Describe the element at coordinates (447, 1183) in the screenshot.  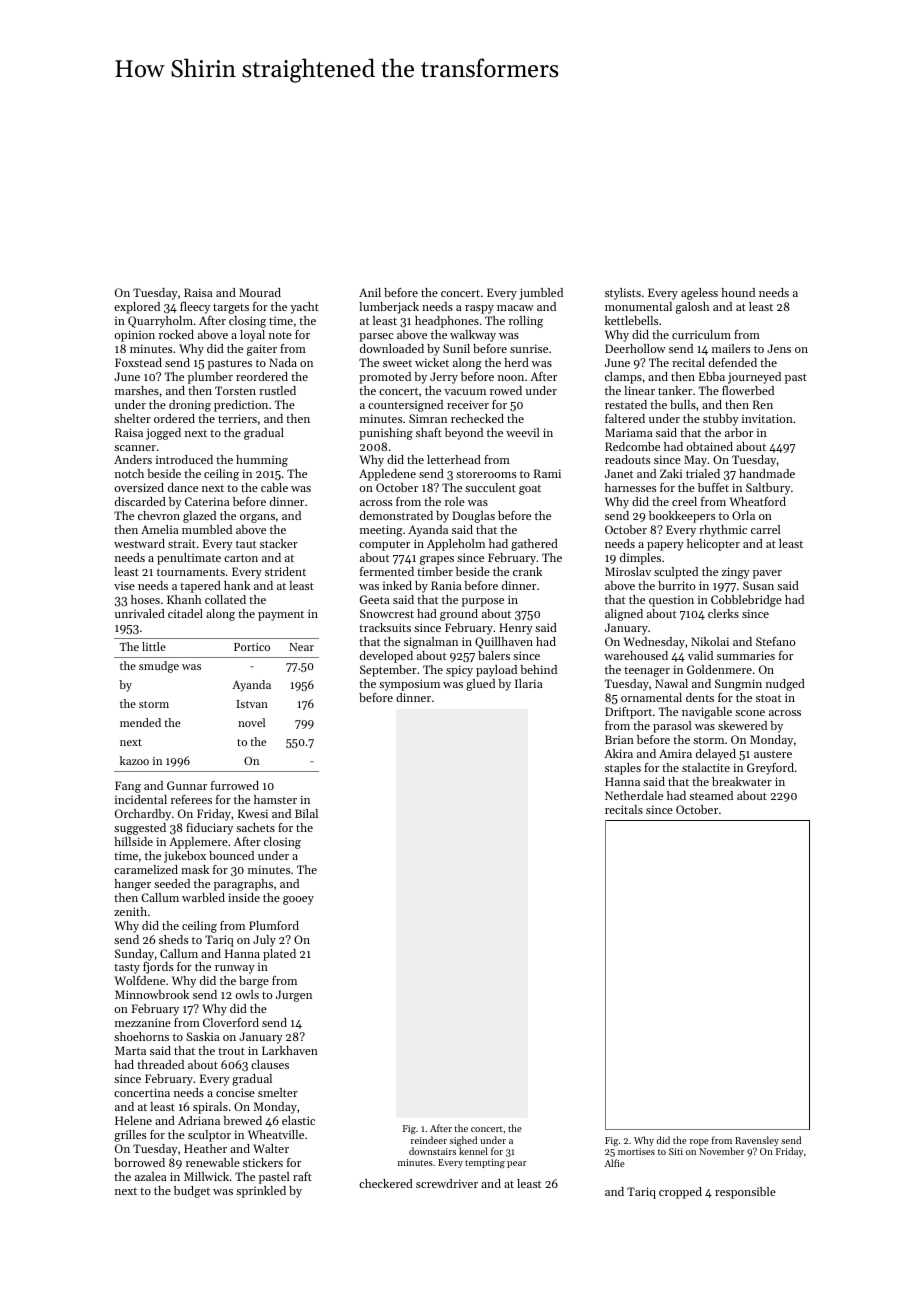
I see `screwdriver` at that location.
